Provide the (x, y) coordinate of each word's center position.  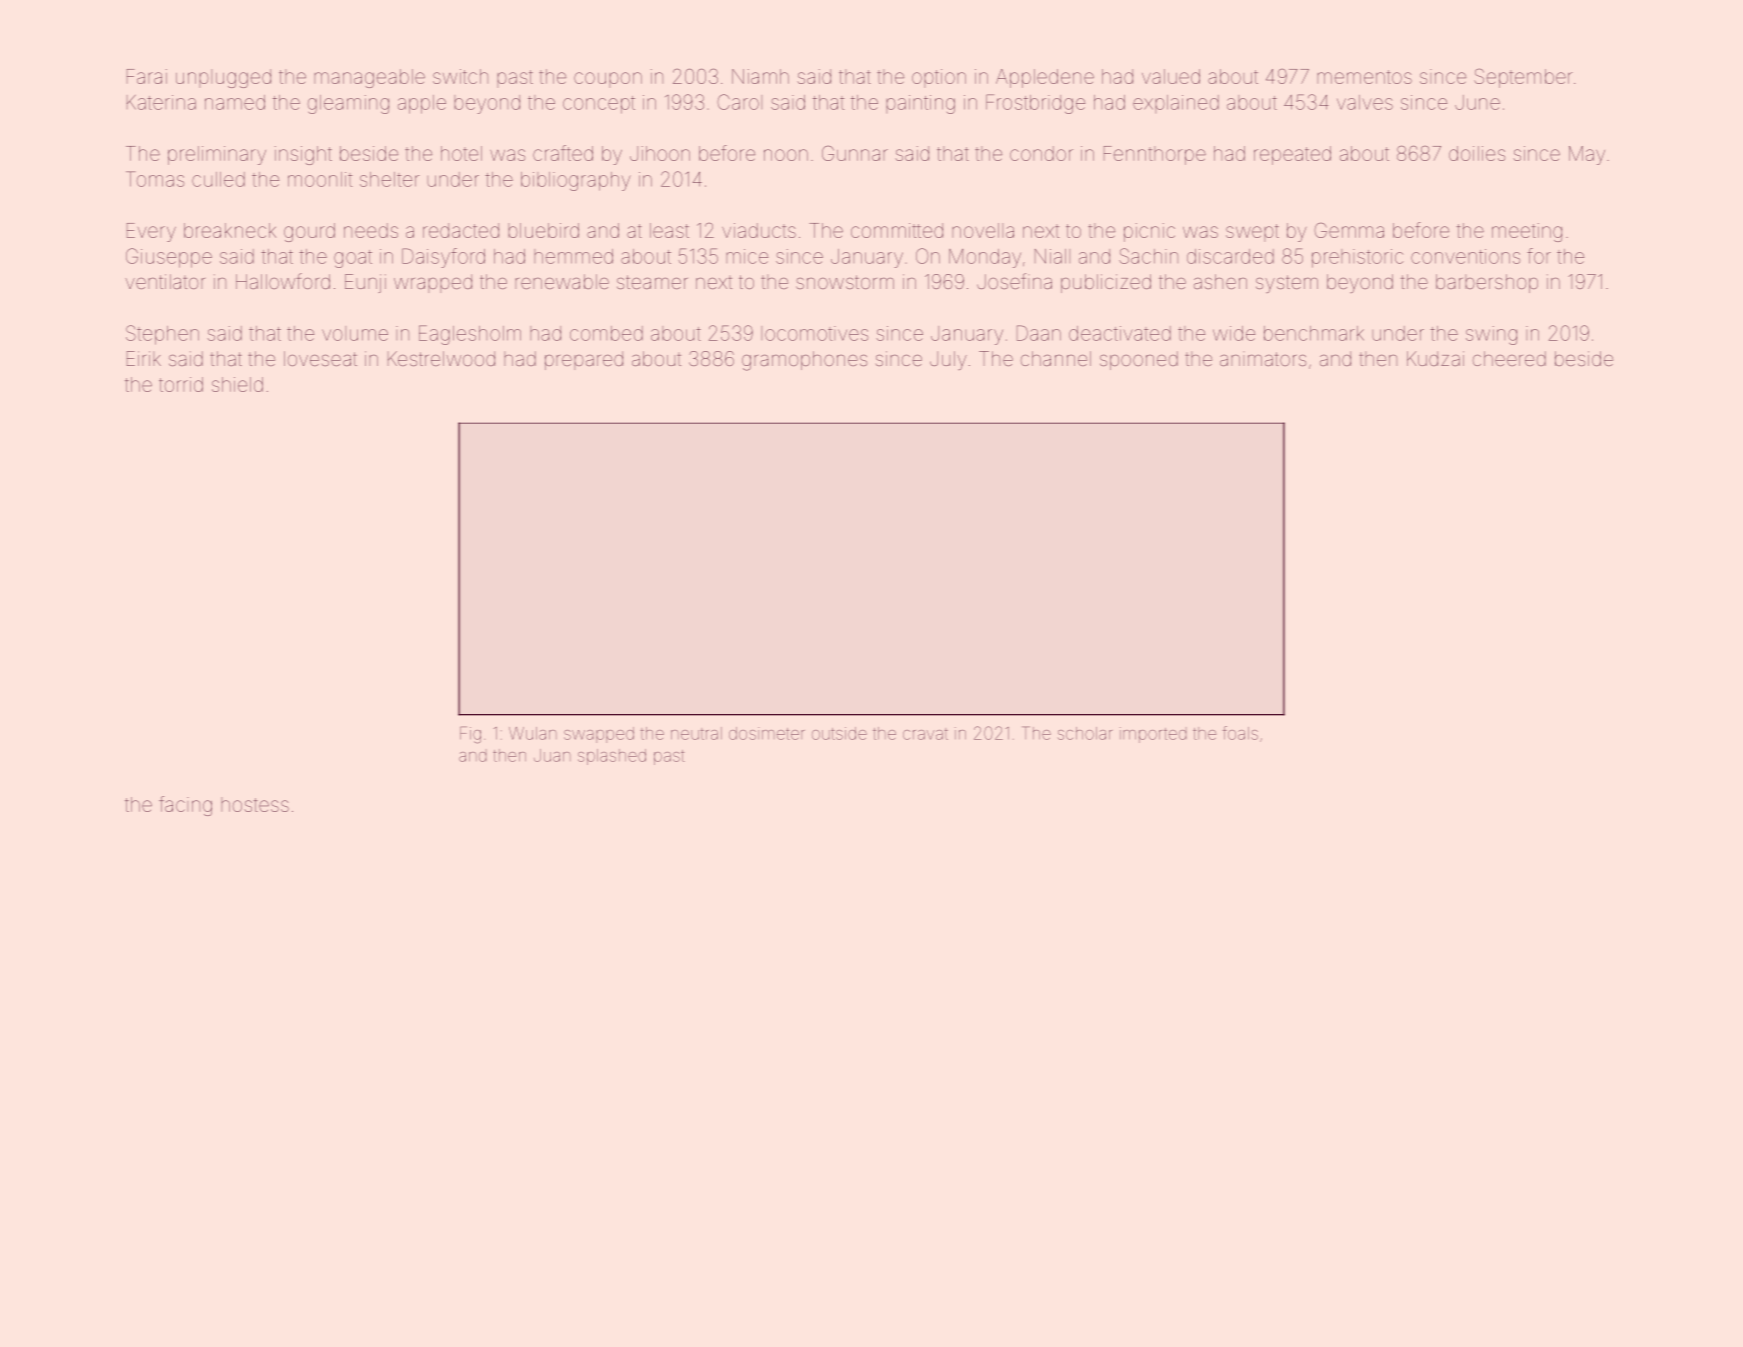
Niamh (760, 76)
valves (1365, 102)
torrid (181, 384)
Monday (985, 258)
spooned (1139, 360)
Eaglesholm (470, 335)
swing (1491, 335)
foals (1240, 733)
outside (839, 733)
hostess (255, 804)
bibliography (576, 181)
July (948, 360)
